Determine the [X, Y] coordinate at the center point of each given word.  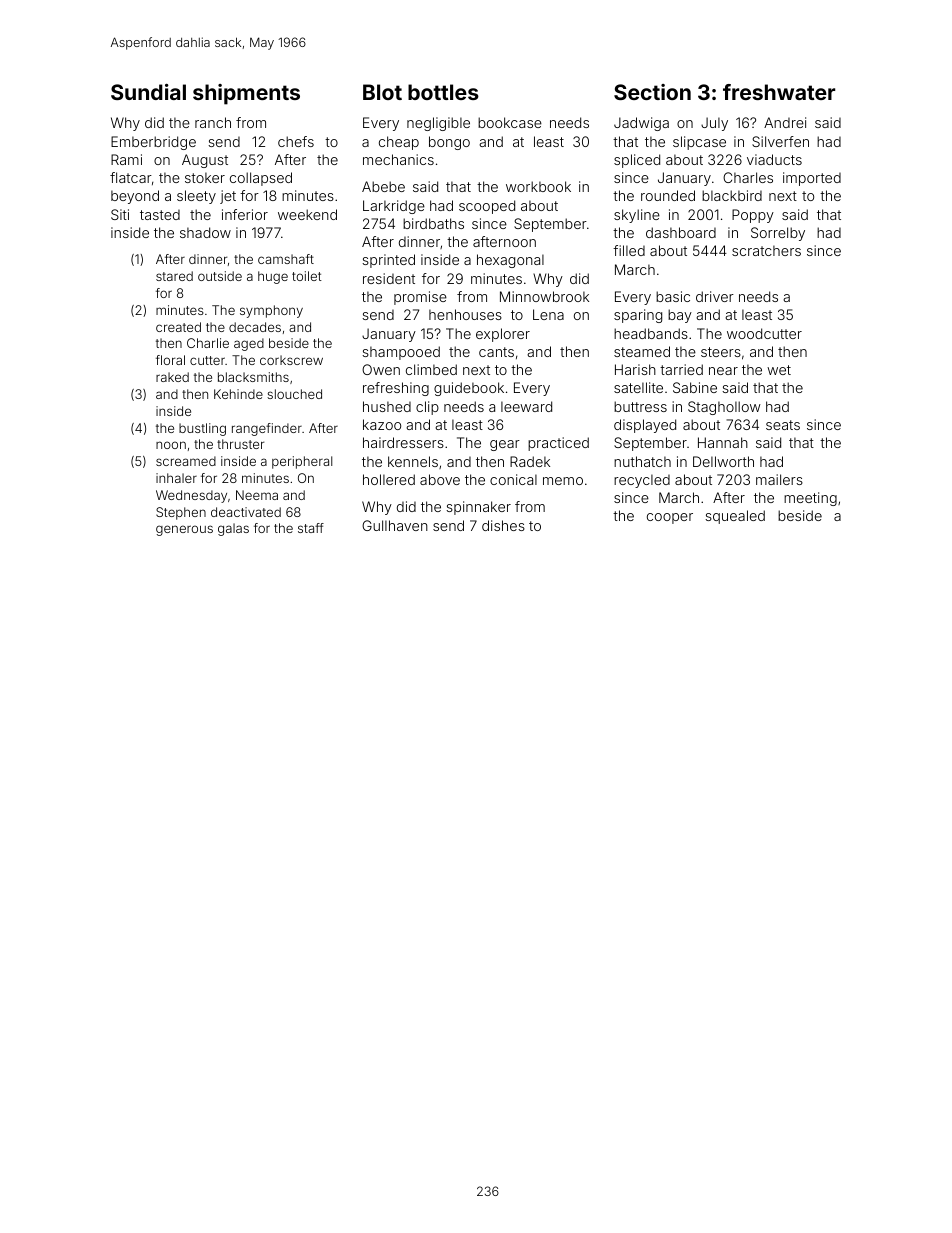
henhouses [465, 314]
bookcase [510, 122]
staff [311, 528]
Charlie [208, 343]
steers [721, 352]
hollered [389, 479]
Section [652, 92]
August [205, 161]
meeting [810, 499]
